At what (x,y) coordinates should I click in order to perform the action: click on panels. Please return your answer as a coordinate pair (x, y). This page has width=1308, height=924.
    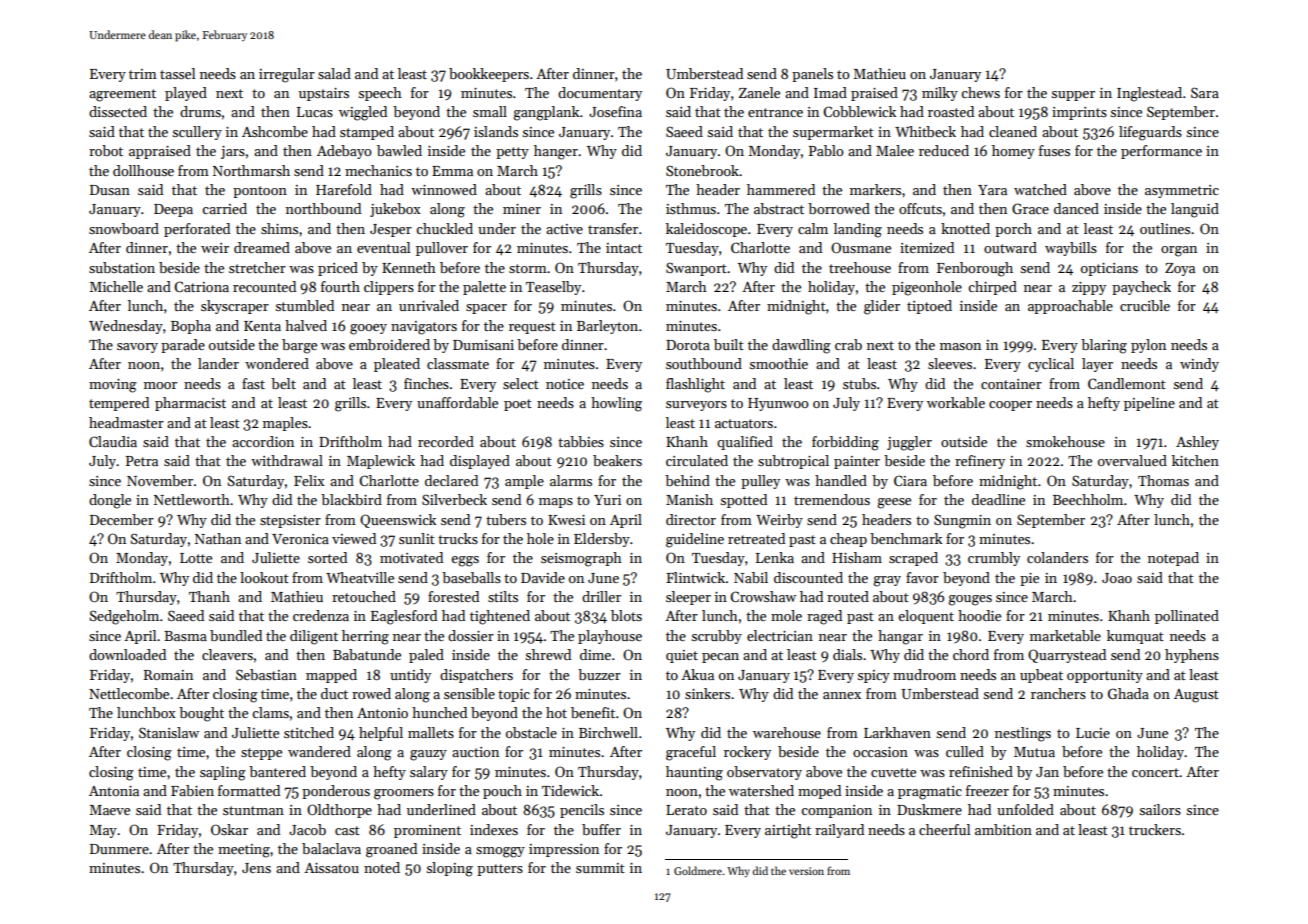
    Looking at the image, I should click on (812, 75).
